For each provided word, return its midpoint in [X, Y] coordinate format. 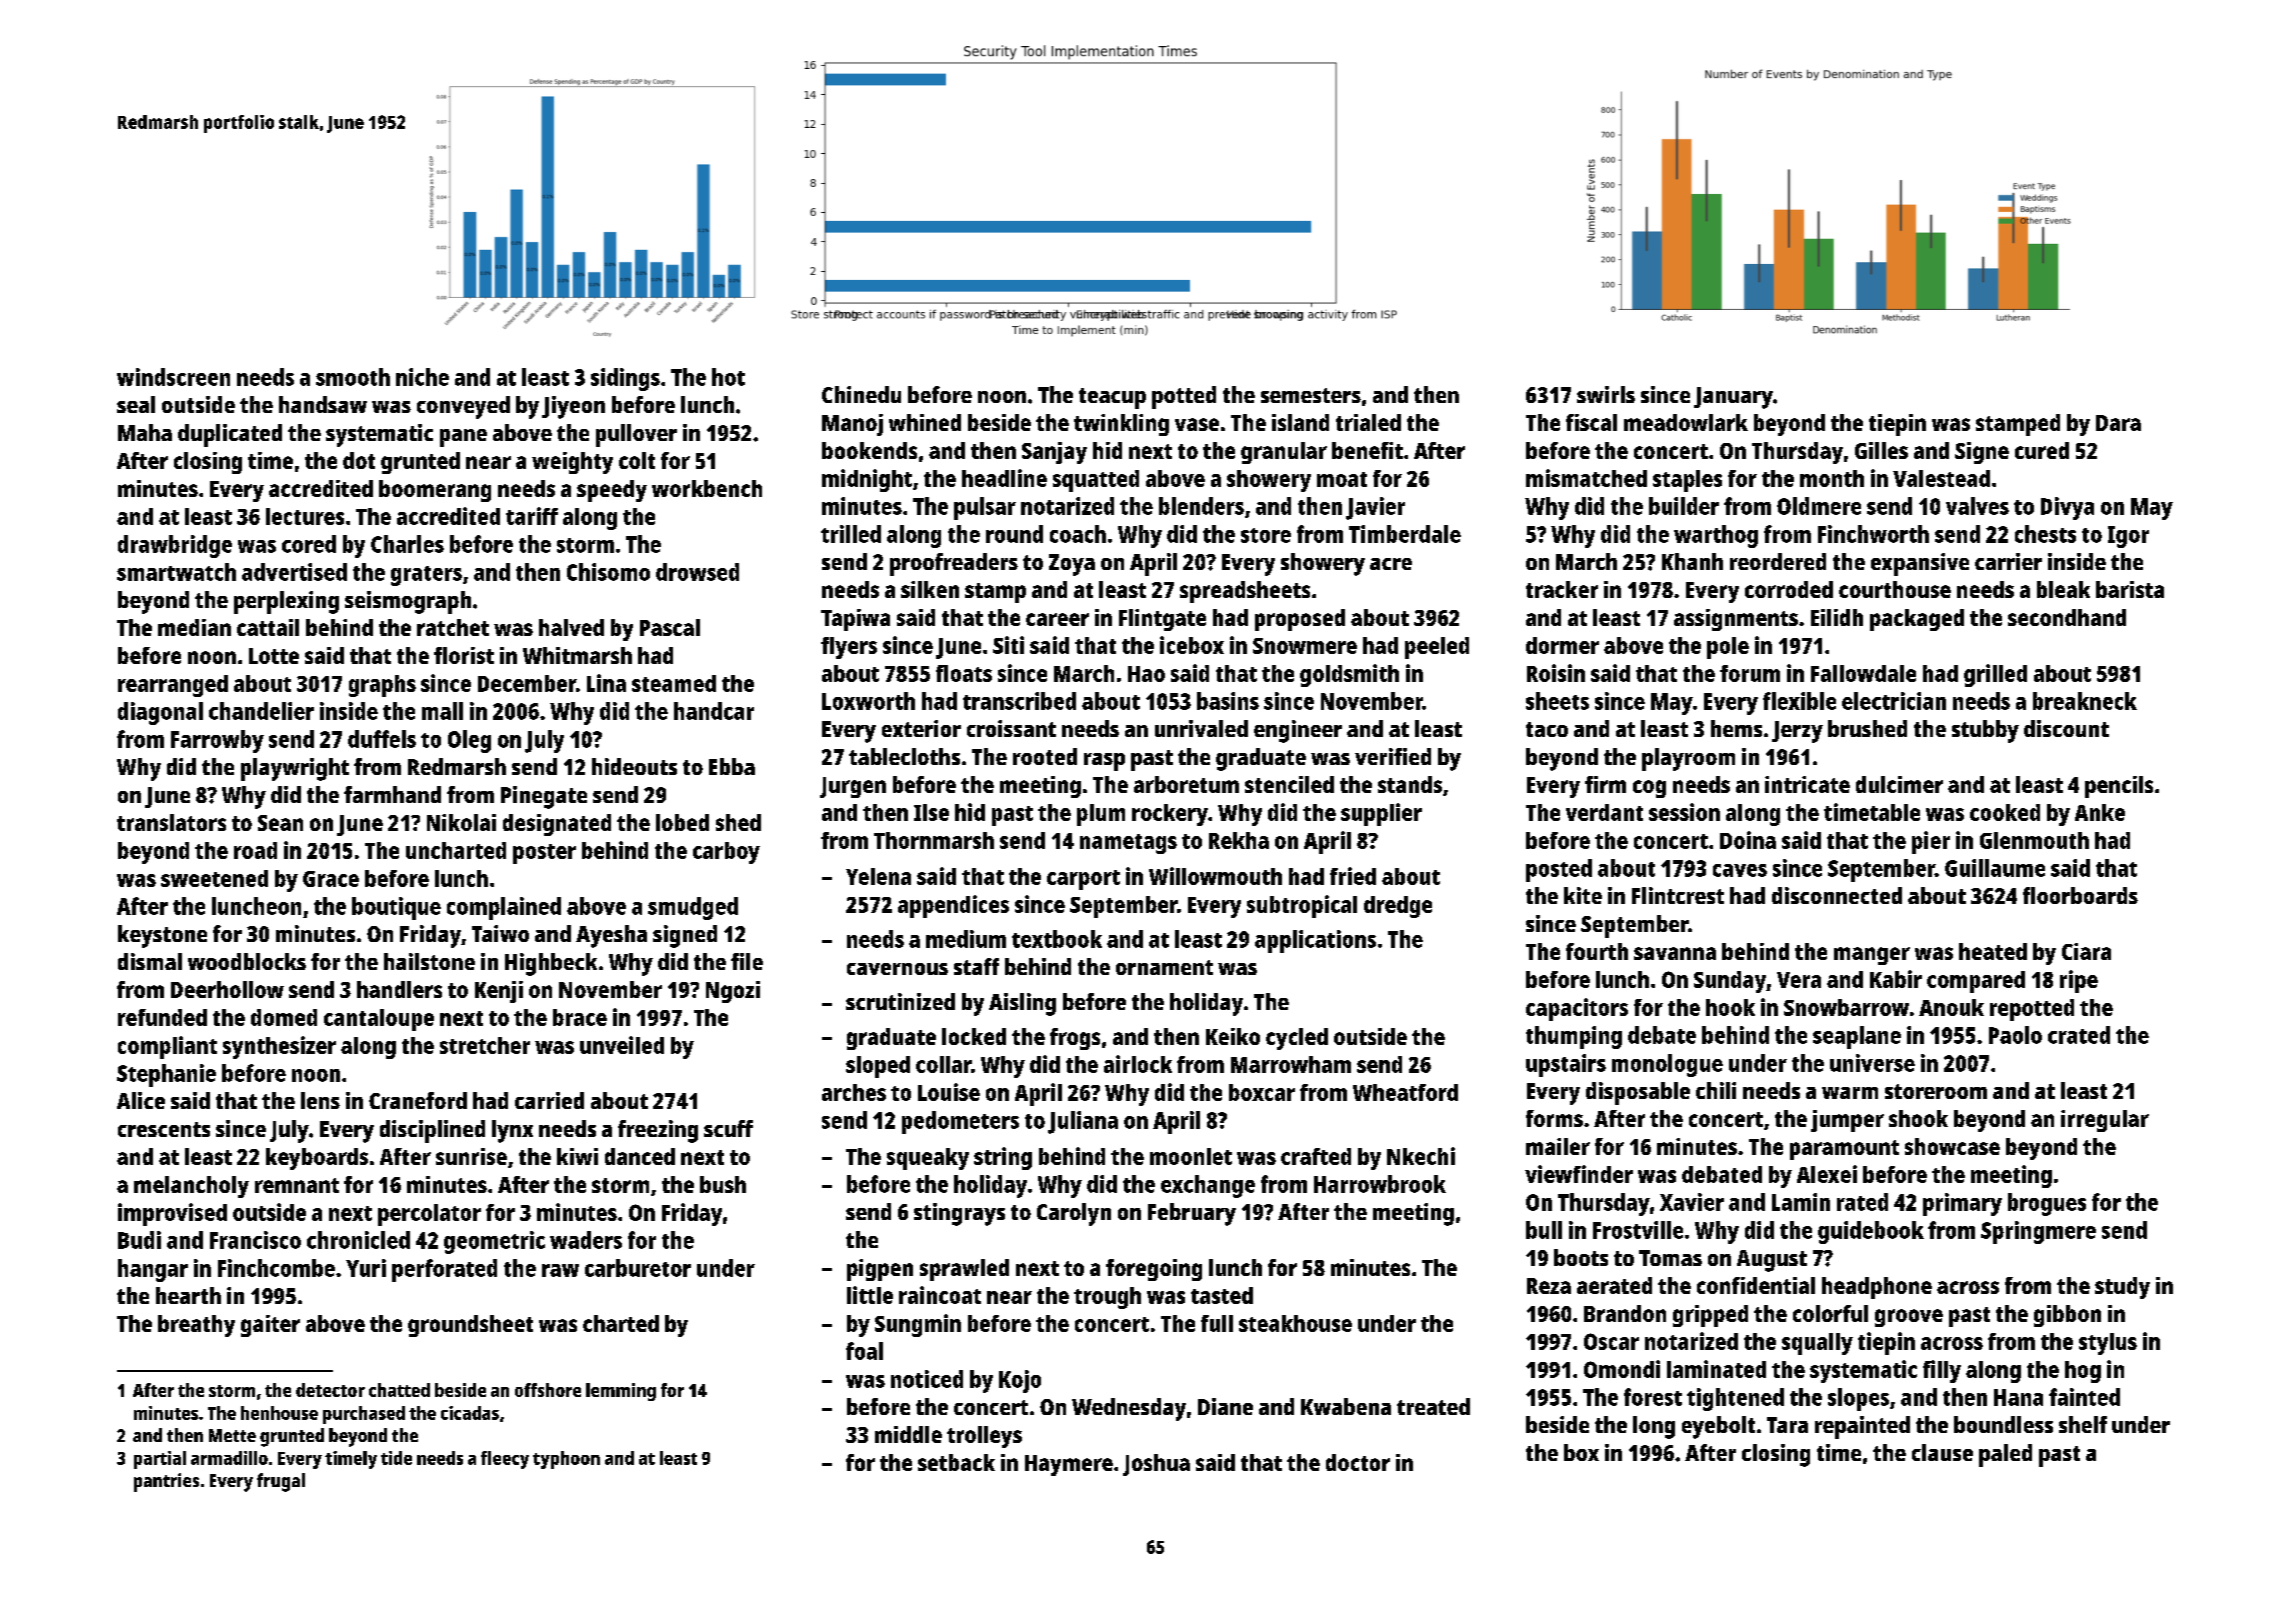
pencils [2119, 787]
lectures [305, 516]
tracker [1562, 589]
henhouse [279, 1413]
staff [976, 966]
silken [930, 589]
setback [956, 1462]
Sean [280, 823]
